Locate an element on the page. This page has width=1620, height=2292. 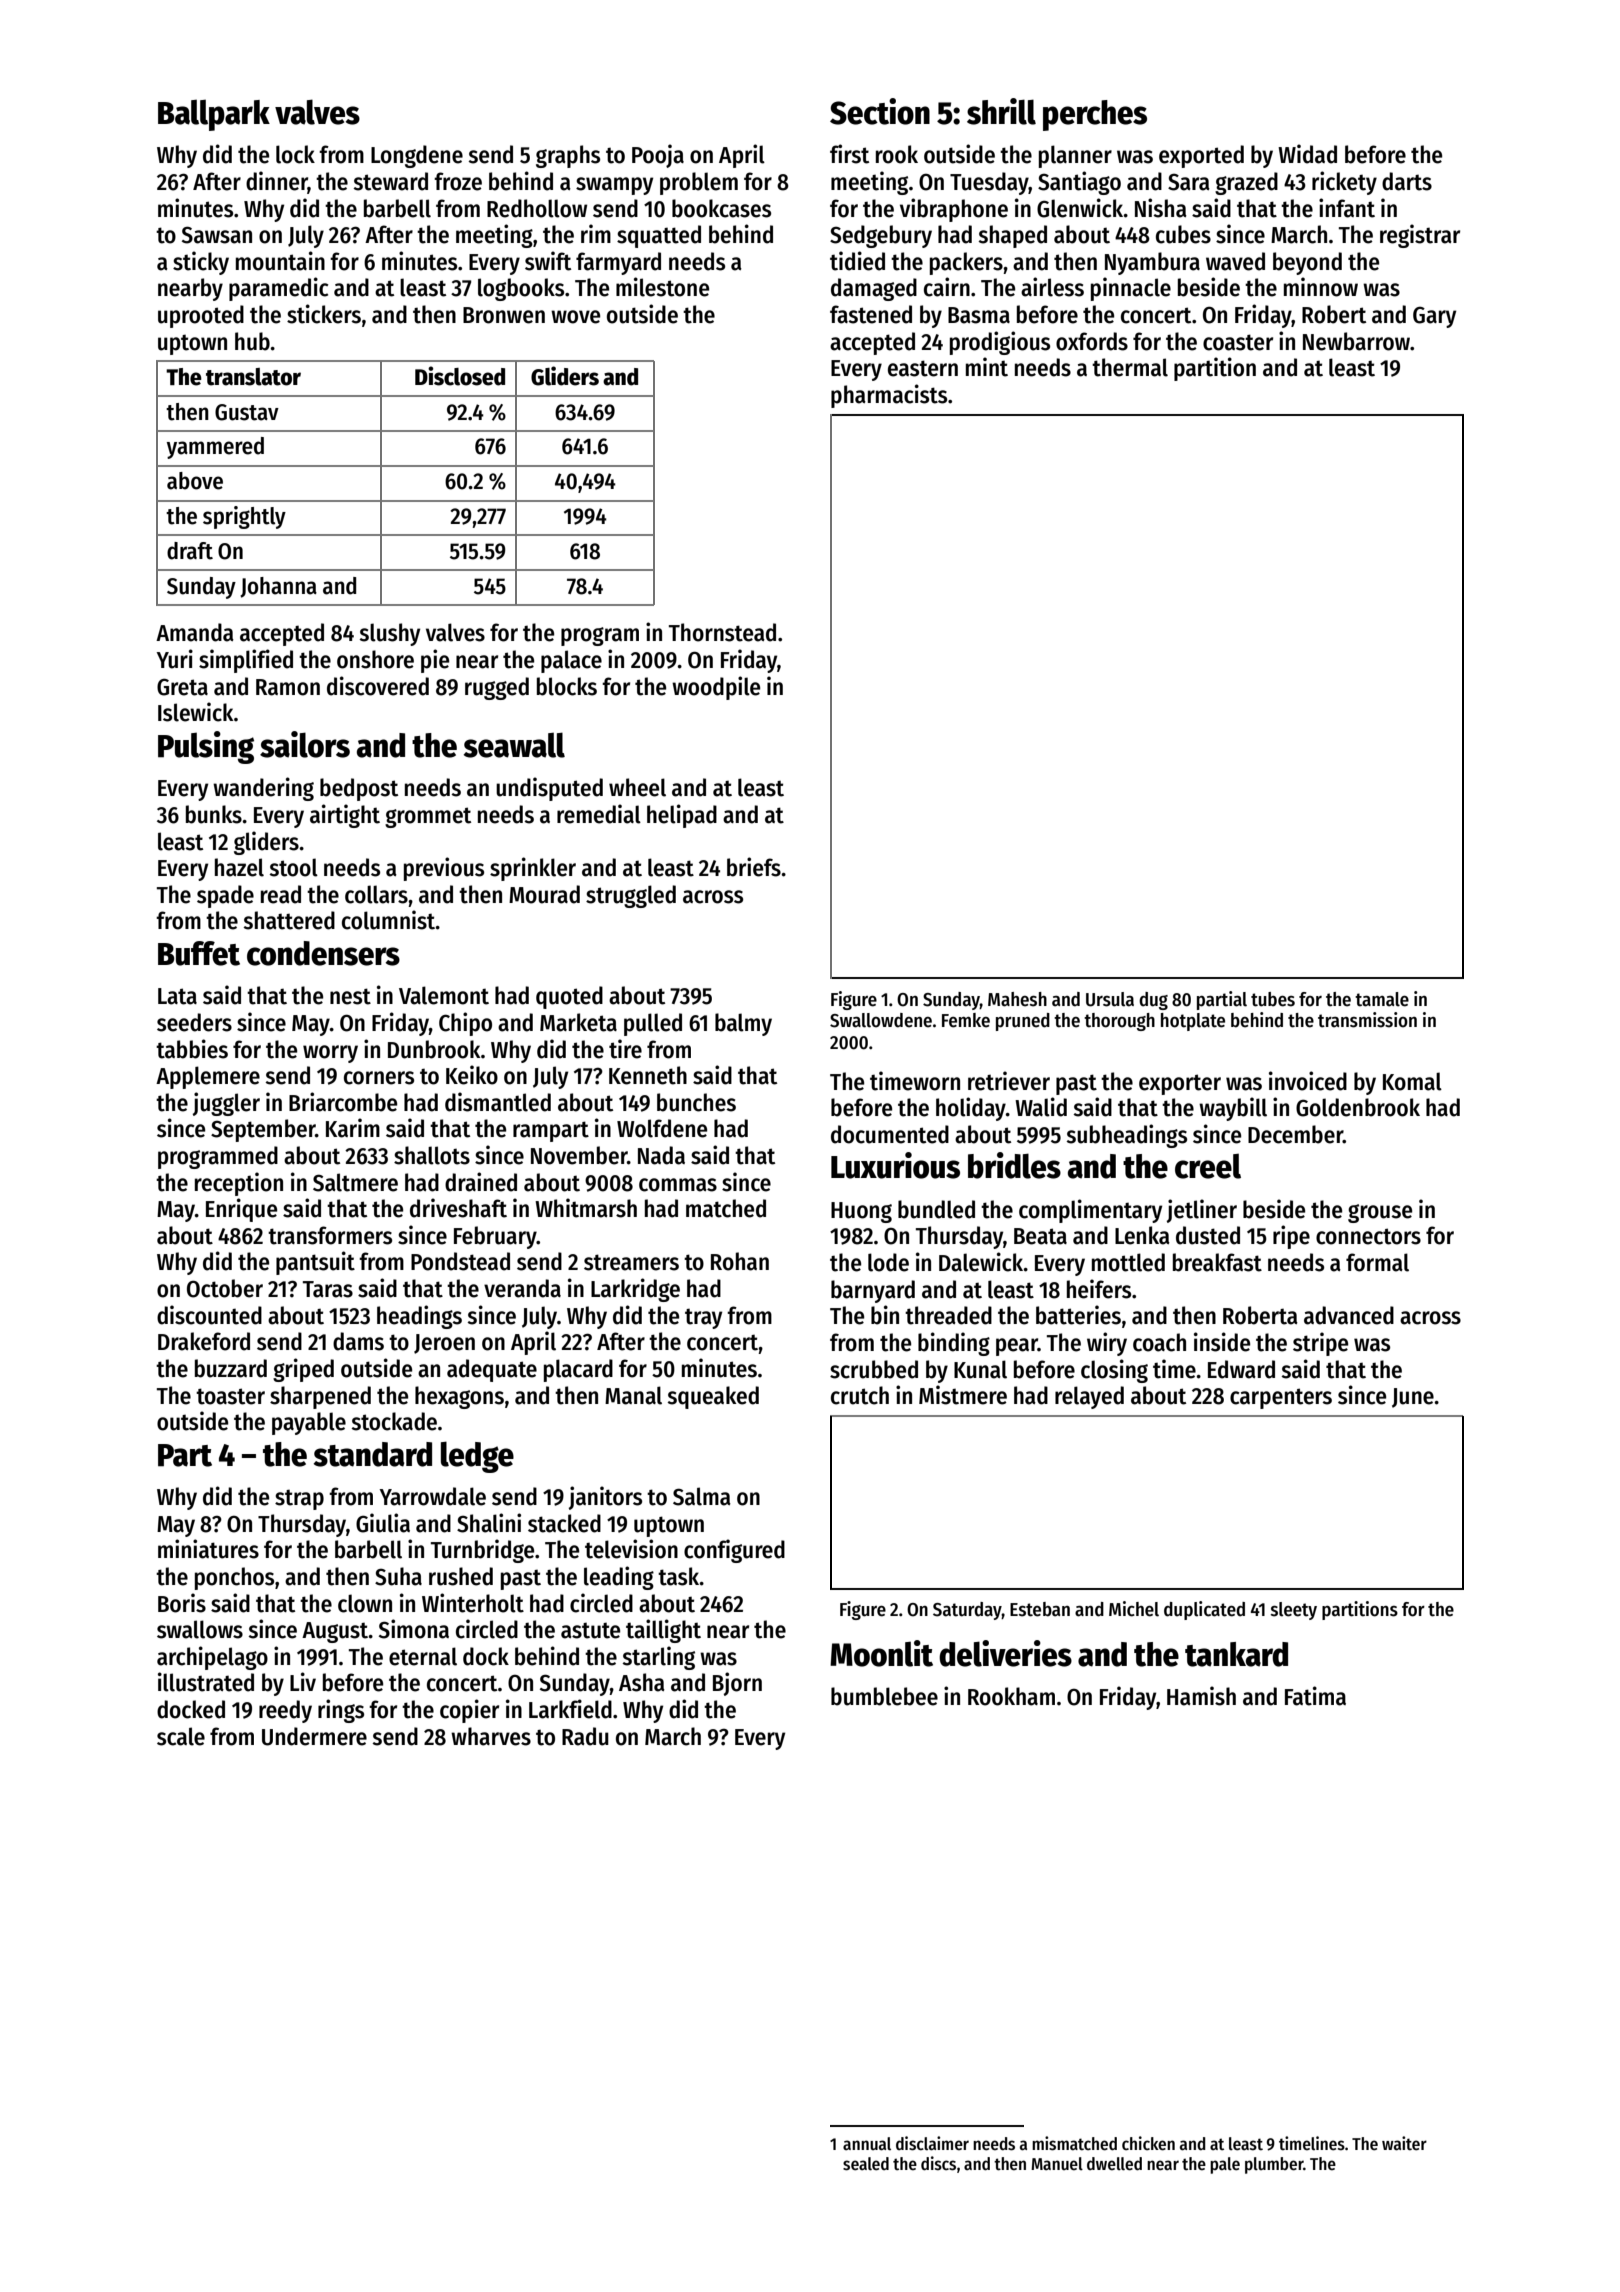
briefs is located at coordinates (754, 867).
